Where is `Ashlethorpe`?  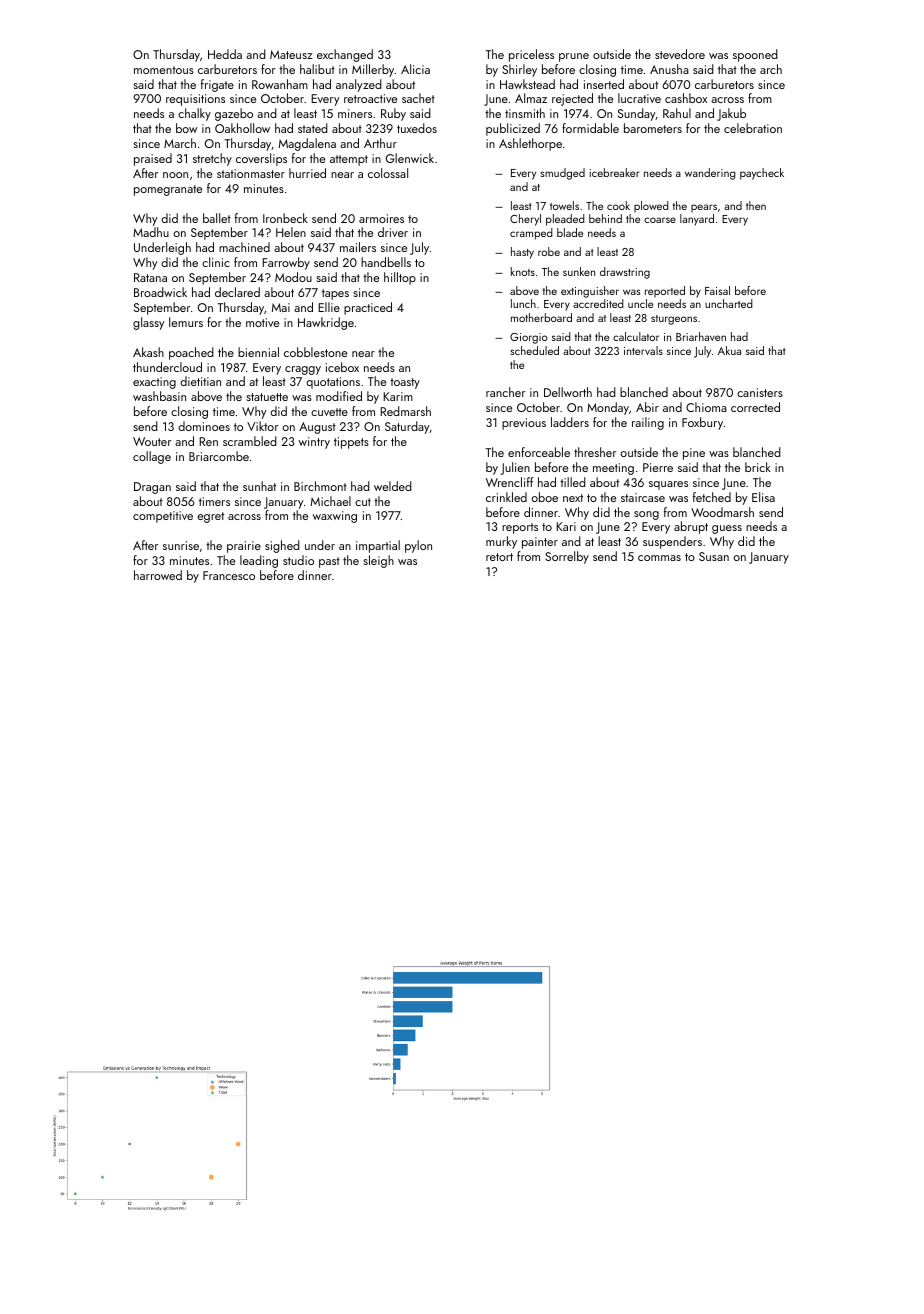 Ashlethorpe is located at coordinates (530, 144).
